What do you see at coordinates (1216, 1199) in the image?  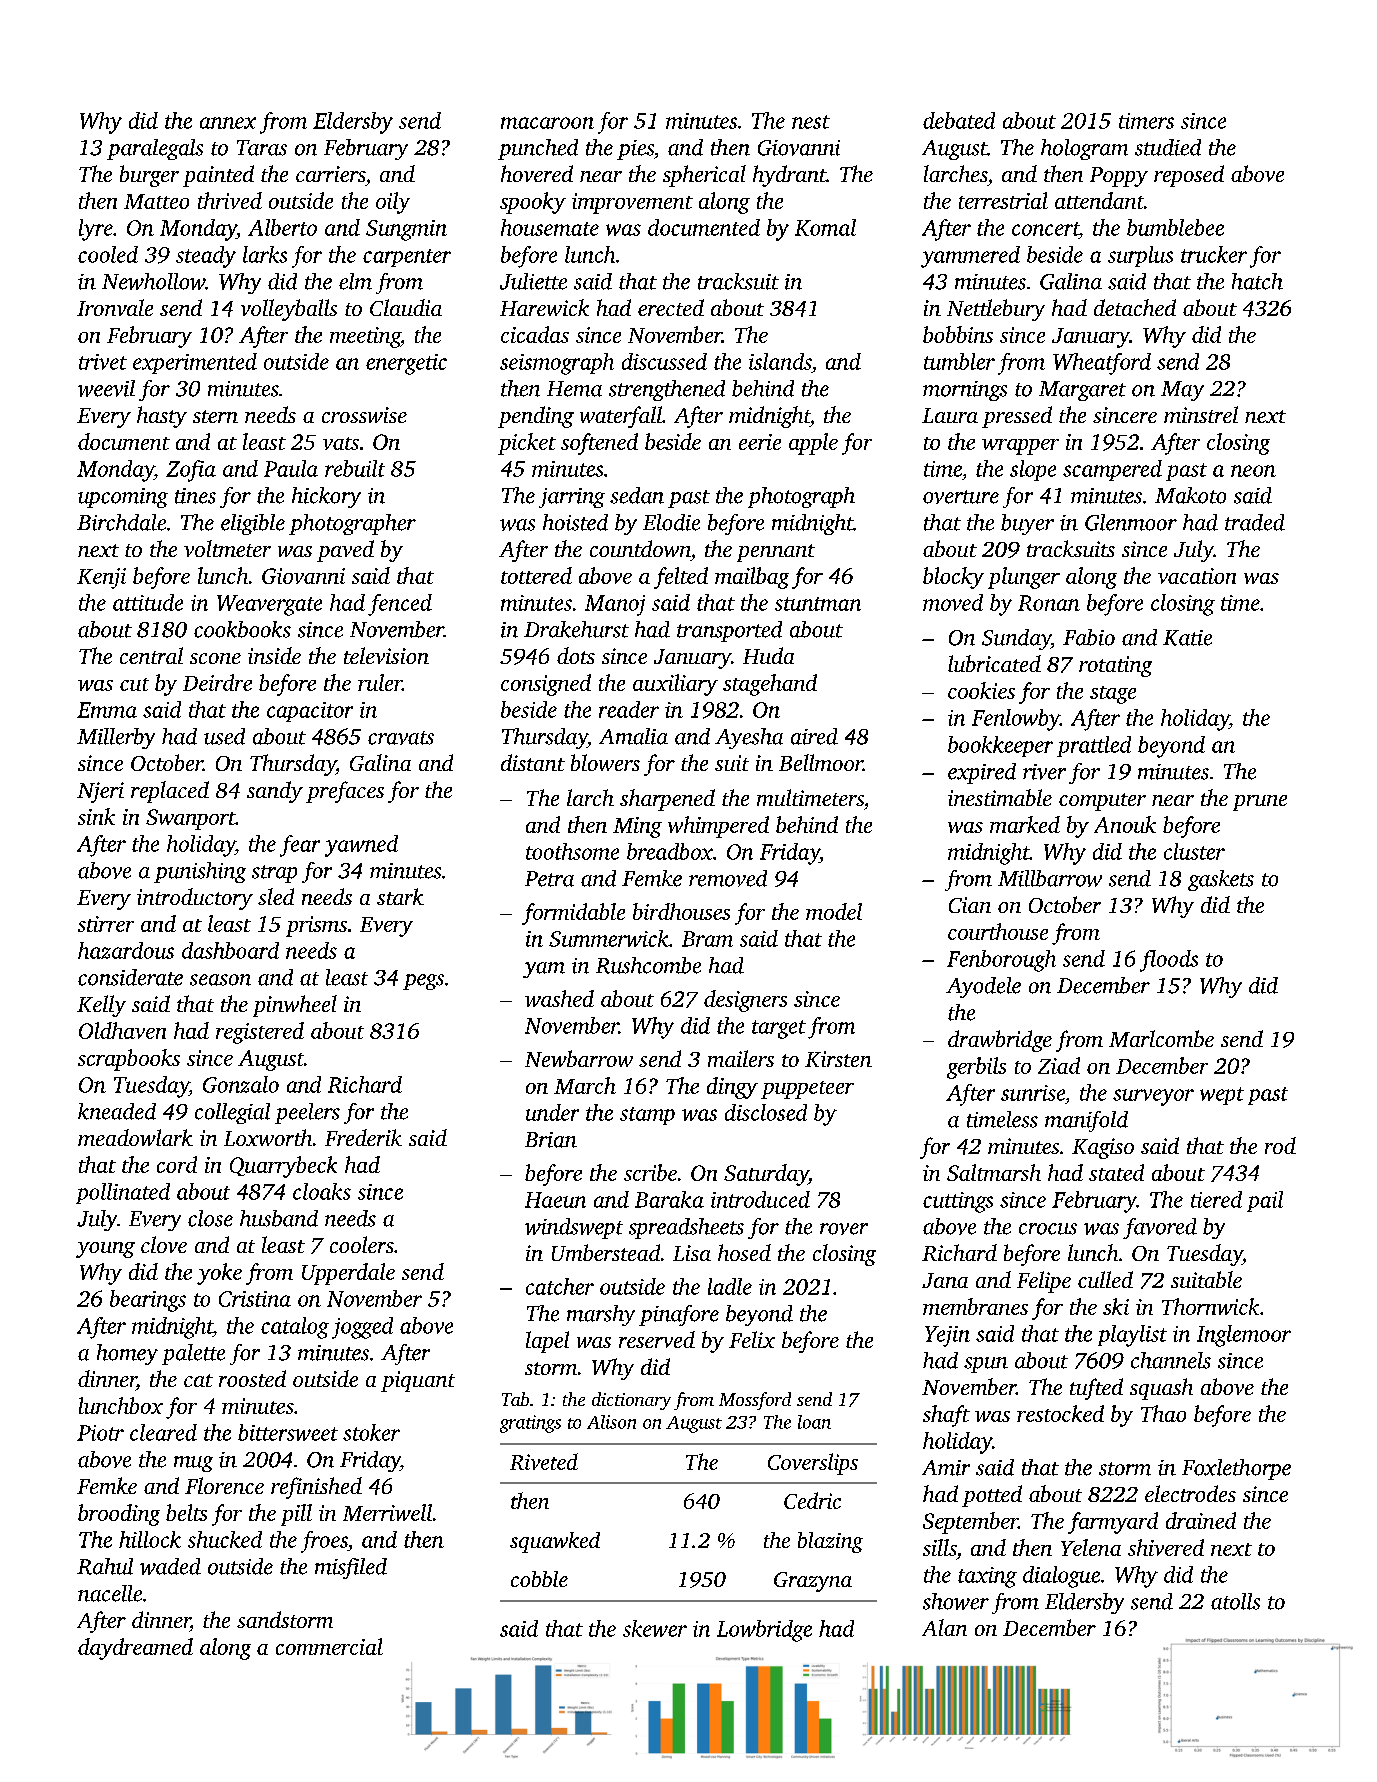 I see `tiered` at bounding box center [1216, 1199].
